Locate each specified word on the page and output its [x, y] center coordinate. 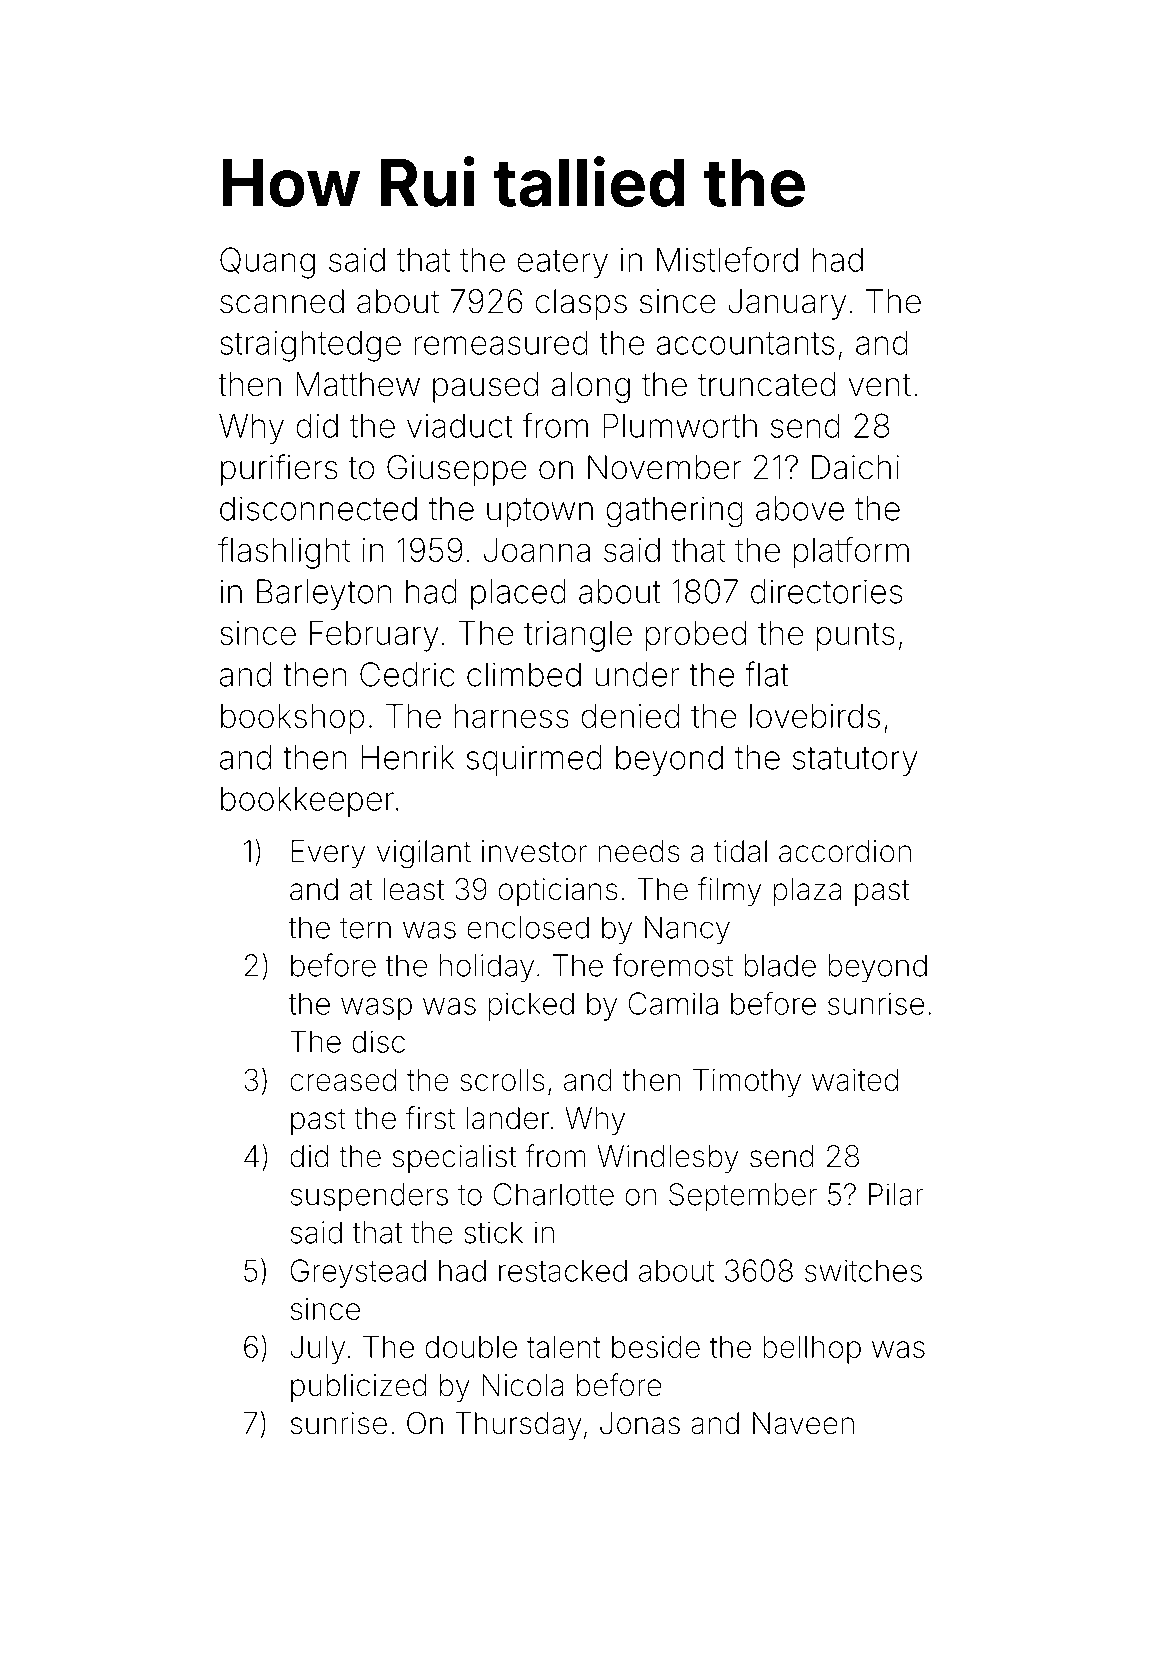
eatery [562, 264]
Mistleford [727, 259]
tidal [740, 851]
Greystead [358, 1273]
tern [365, 928]
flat [767, 674]
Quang [267, 263]
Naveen [803, 1423]
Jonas [640, 1423]
